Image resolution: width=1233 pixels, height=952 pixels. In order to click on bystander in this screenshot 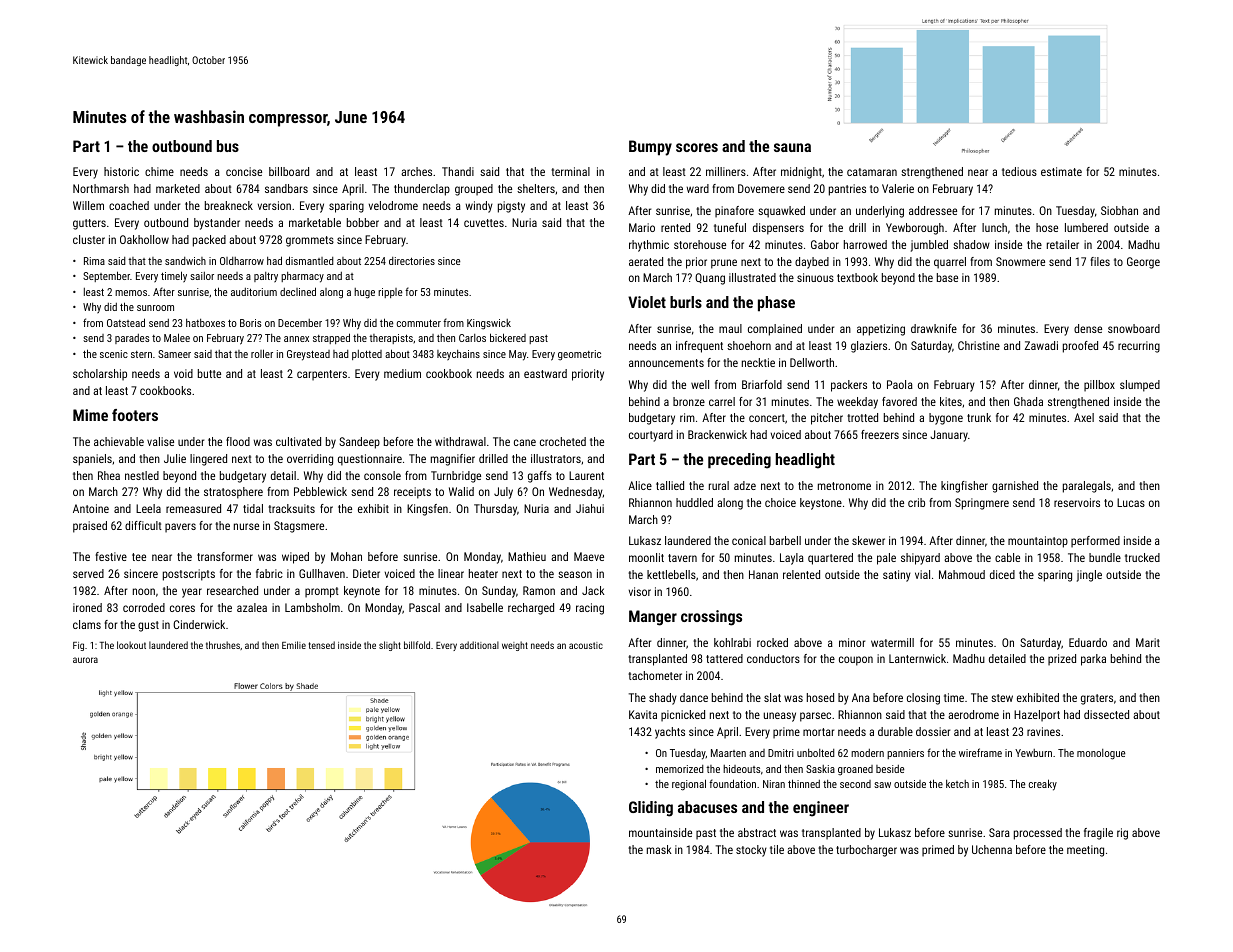, I will do `click(217, 224)`.
